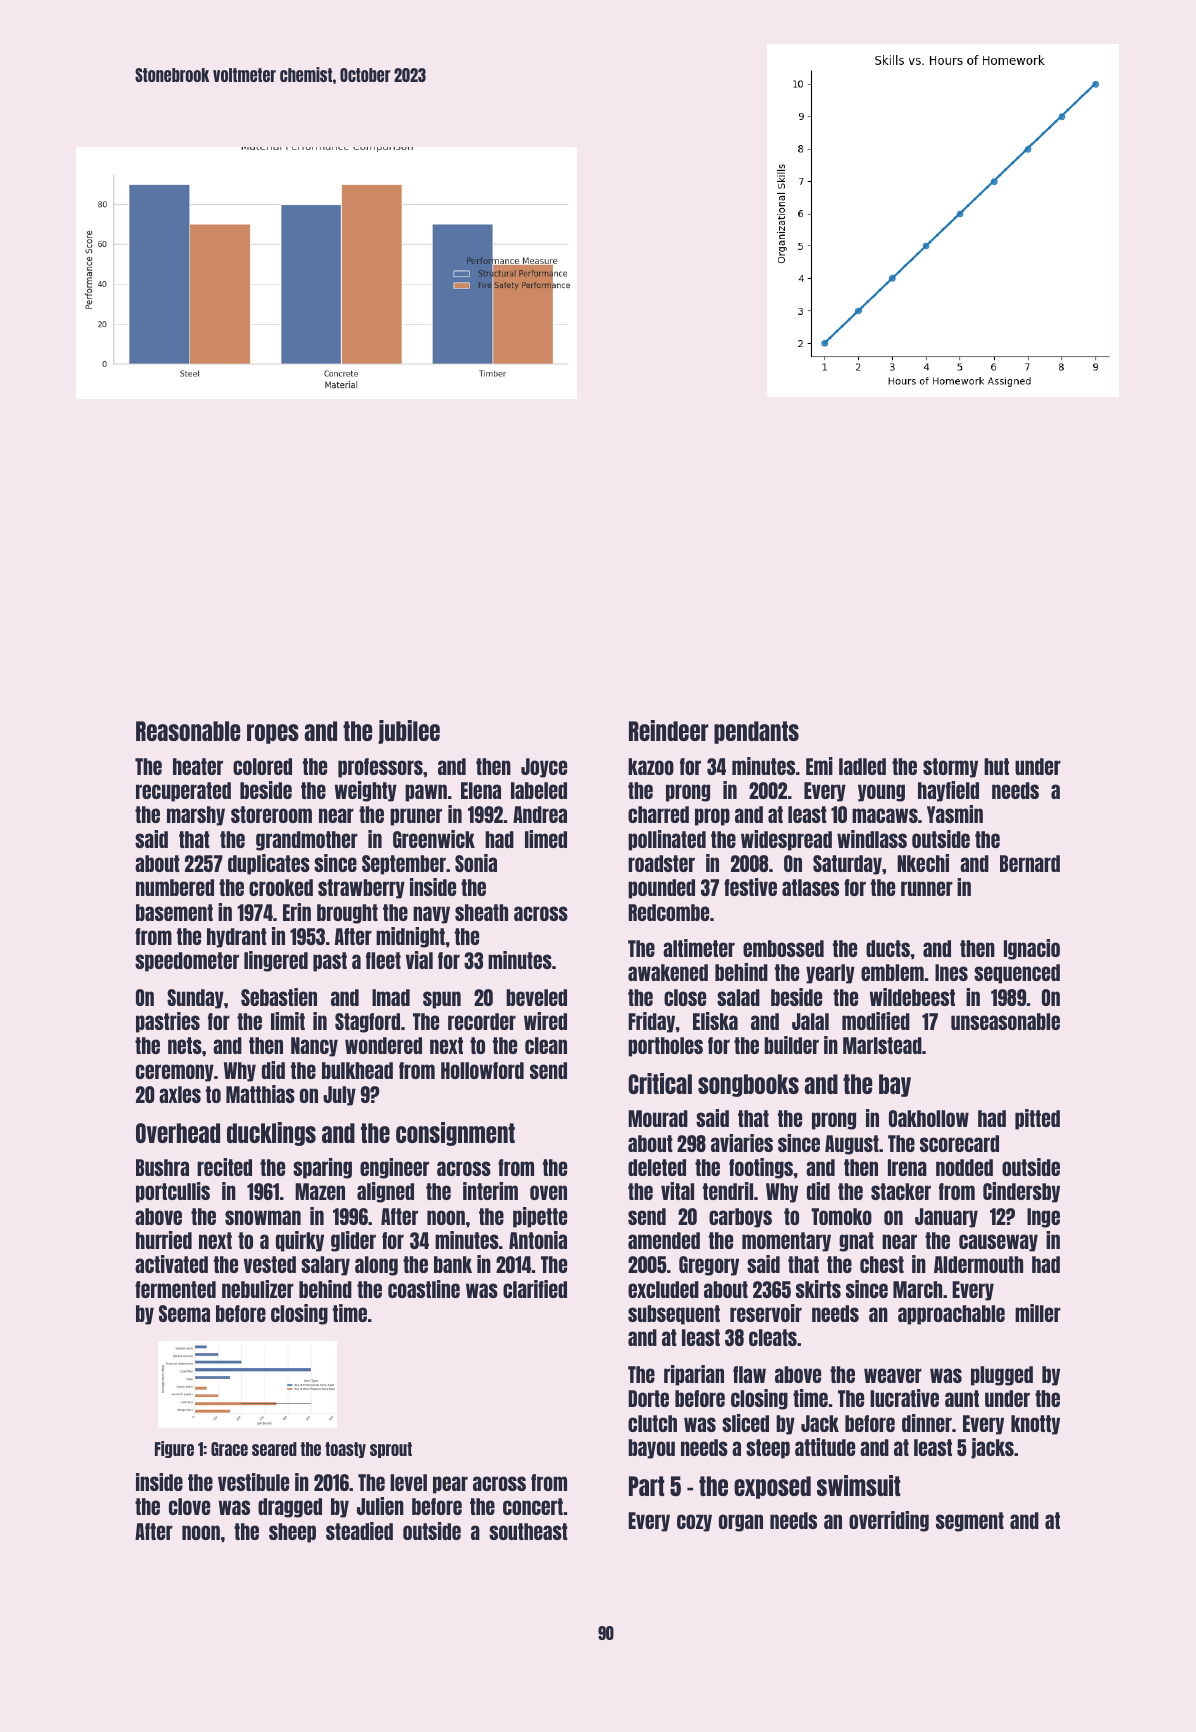 Image resolution: width=1196 pixels, height=1732 pixels. I want to click on ropes, so click(273, 734).
